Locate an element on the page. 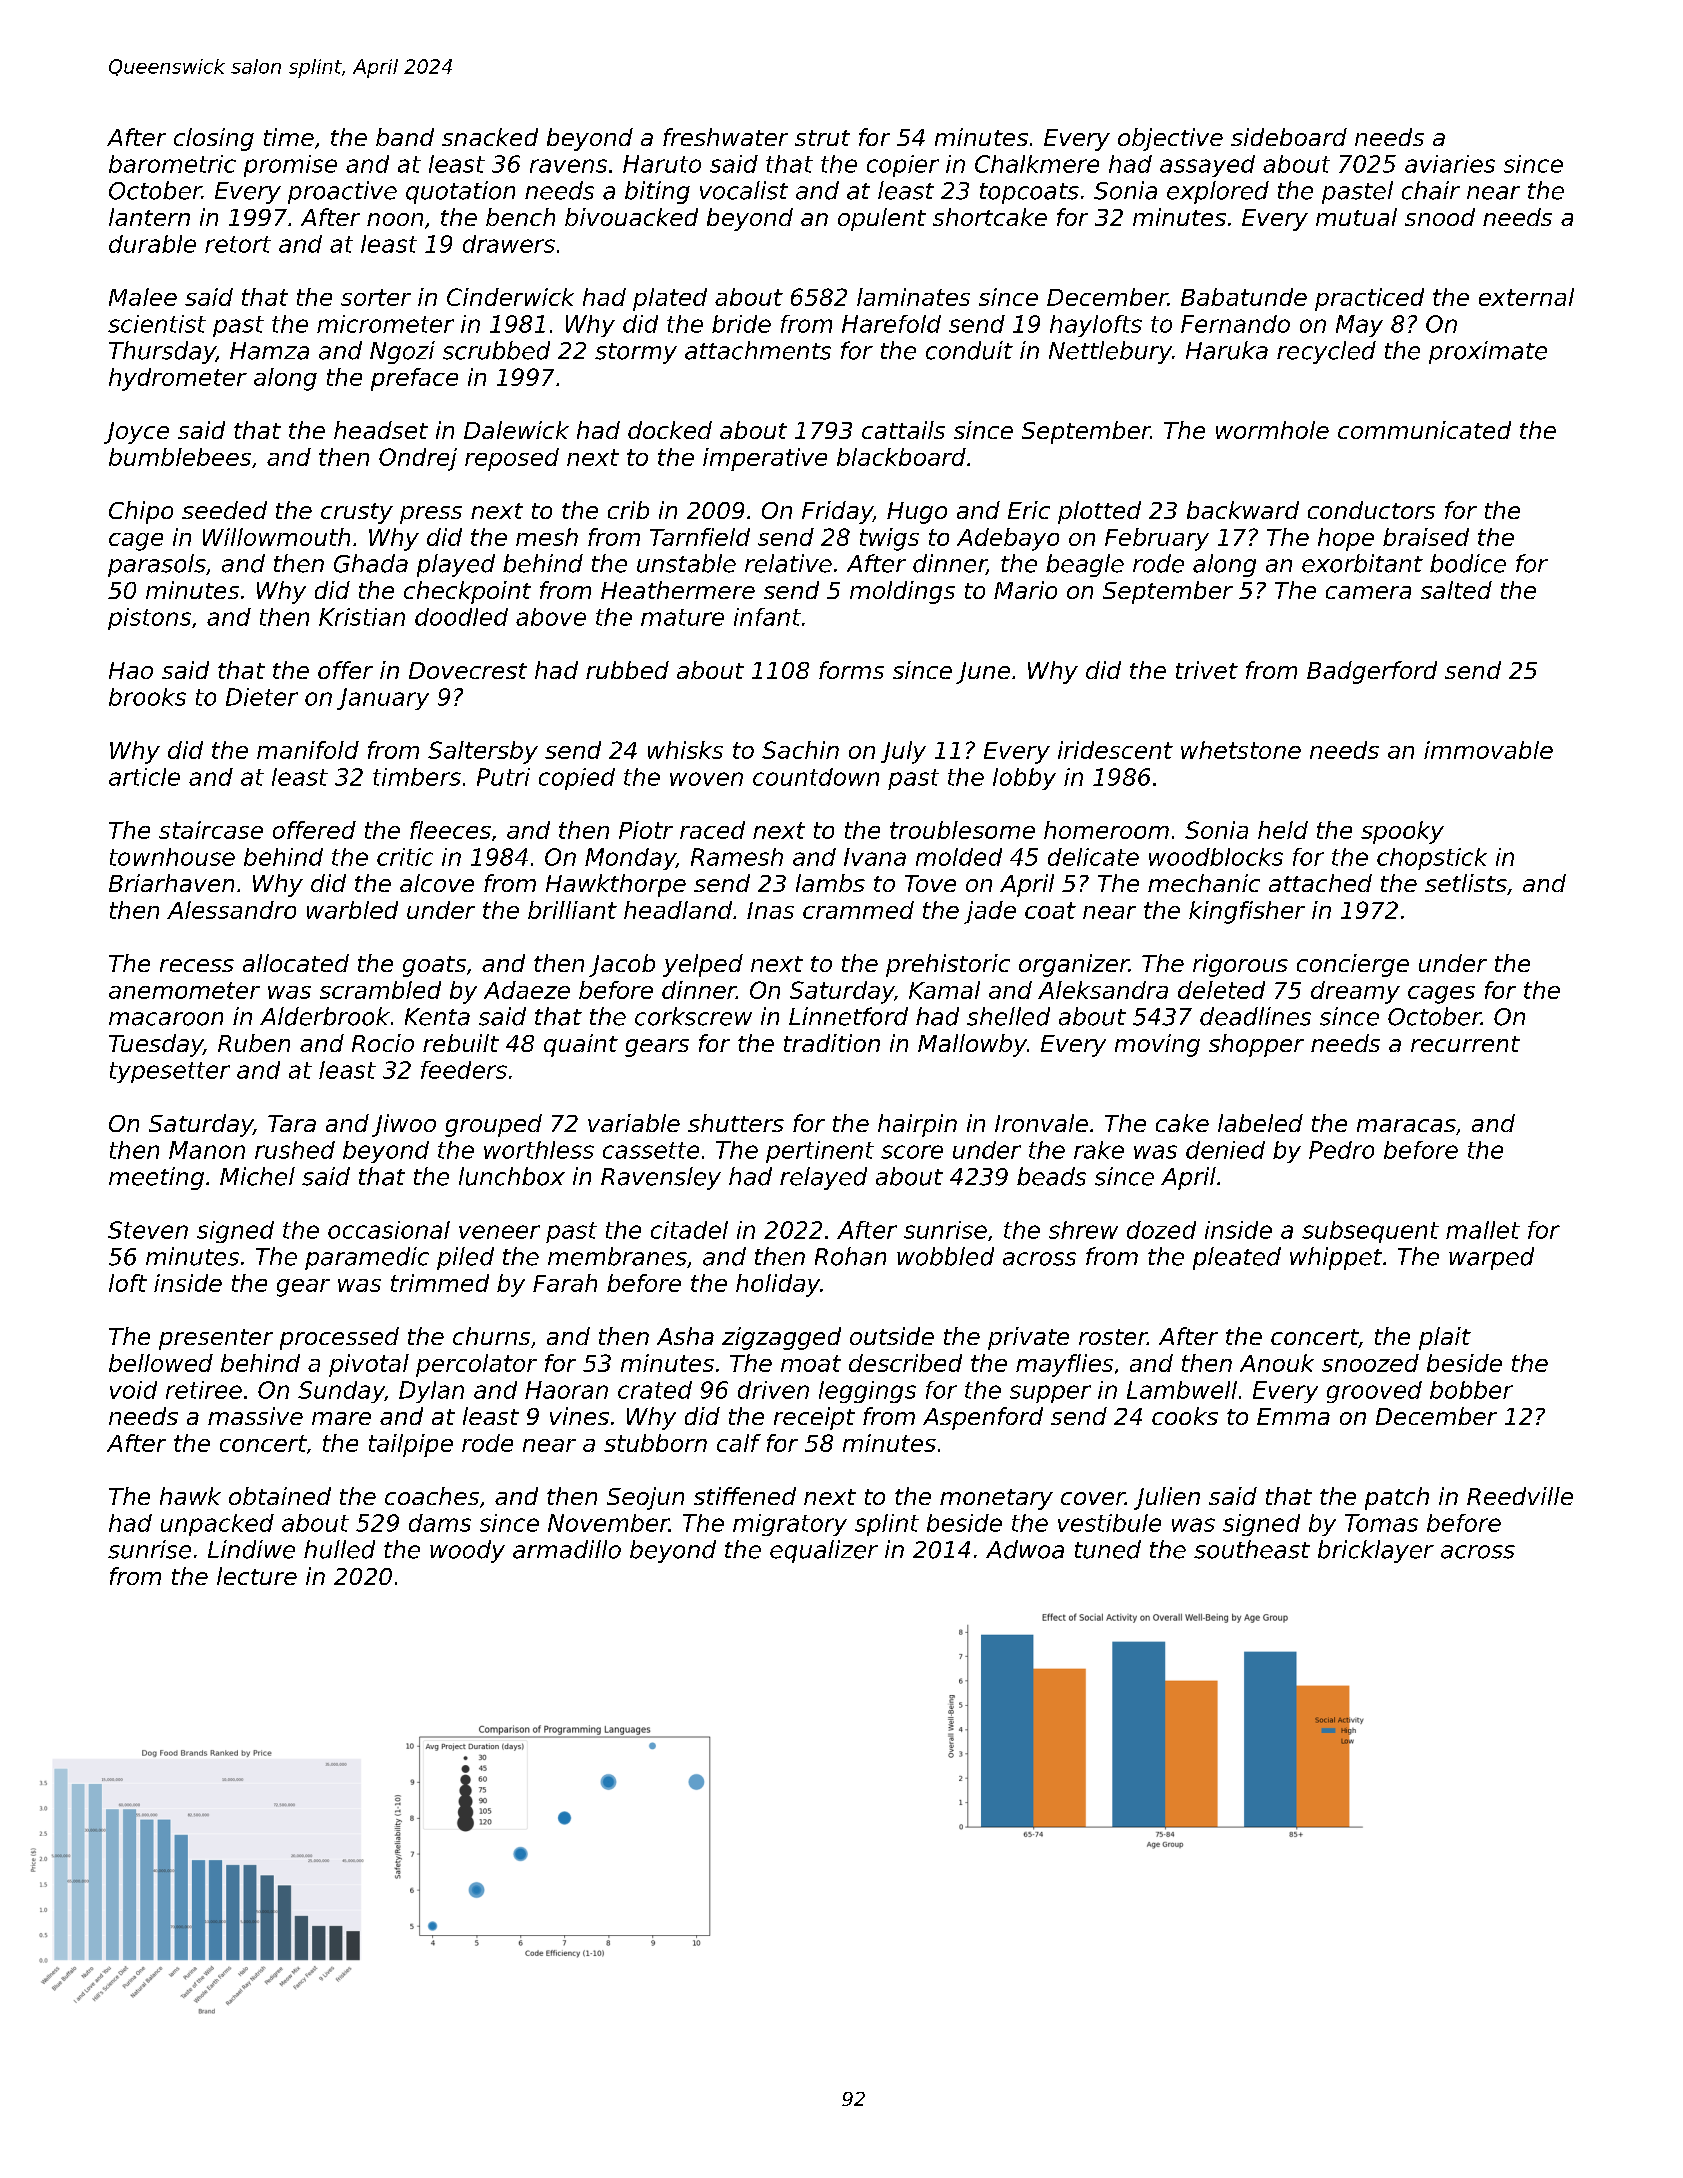 Image resolution: width=1683 pixels, height=2178 pixels. objective is located at coordinates (1170, 139).
